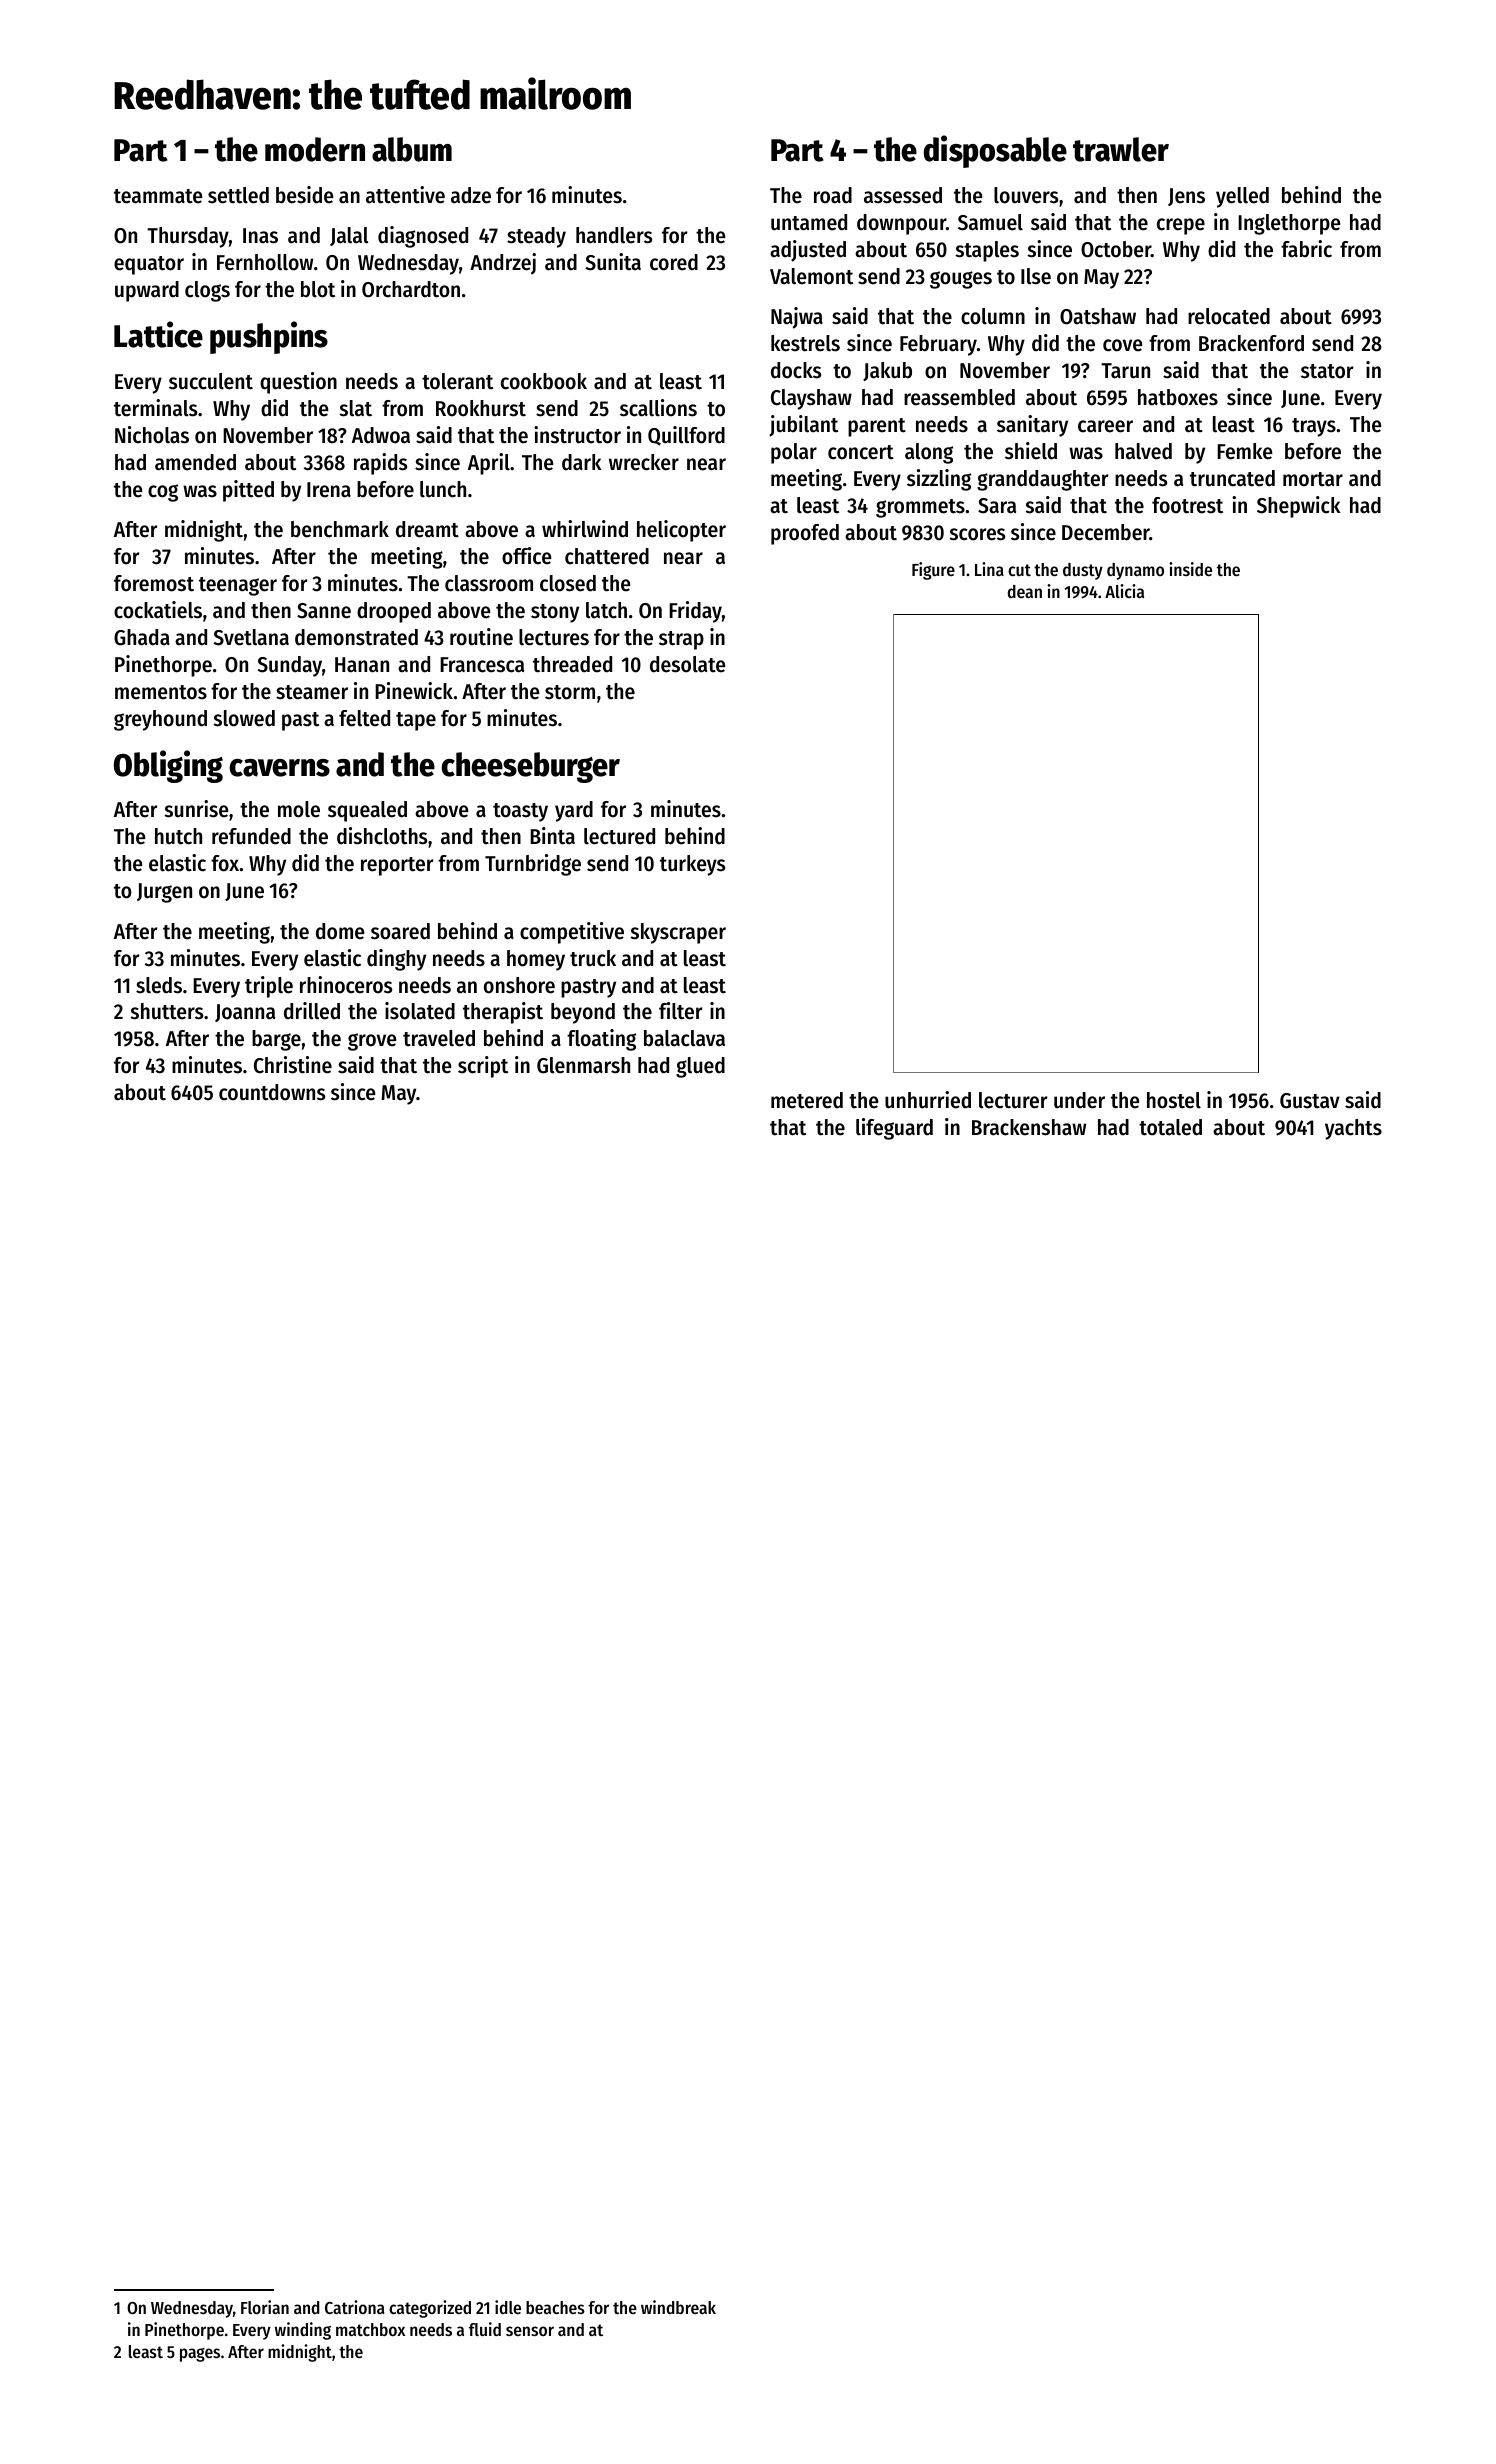 The height and width of the screenshot is (2464, 1496). Describe the element at coordinates (796, 370) in the screenshot. I see `docks` at that location.
